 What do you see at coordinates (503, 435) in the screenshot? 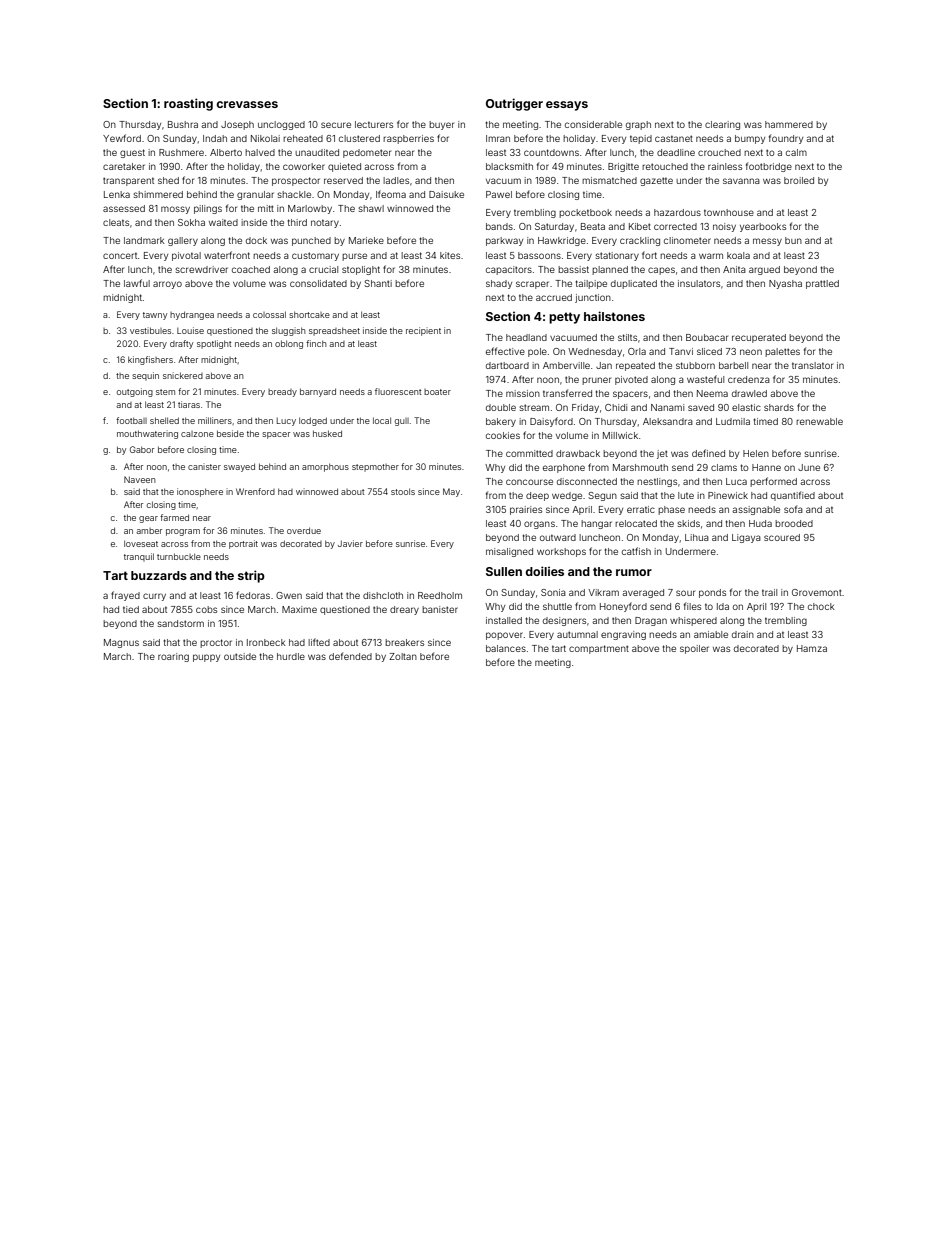
I see `cookies` at bounding box center [503, 435].
